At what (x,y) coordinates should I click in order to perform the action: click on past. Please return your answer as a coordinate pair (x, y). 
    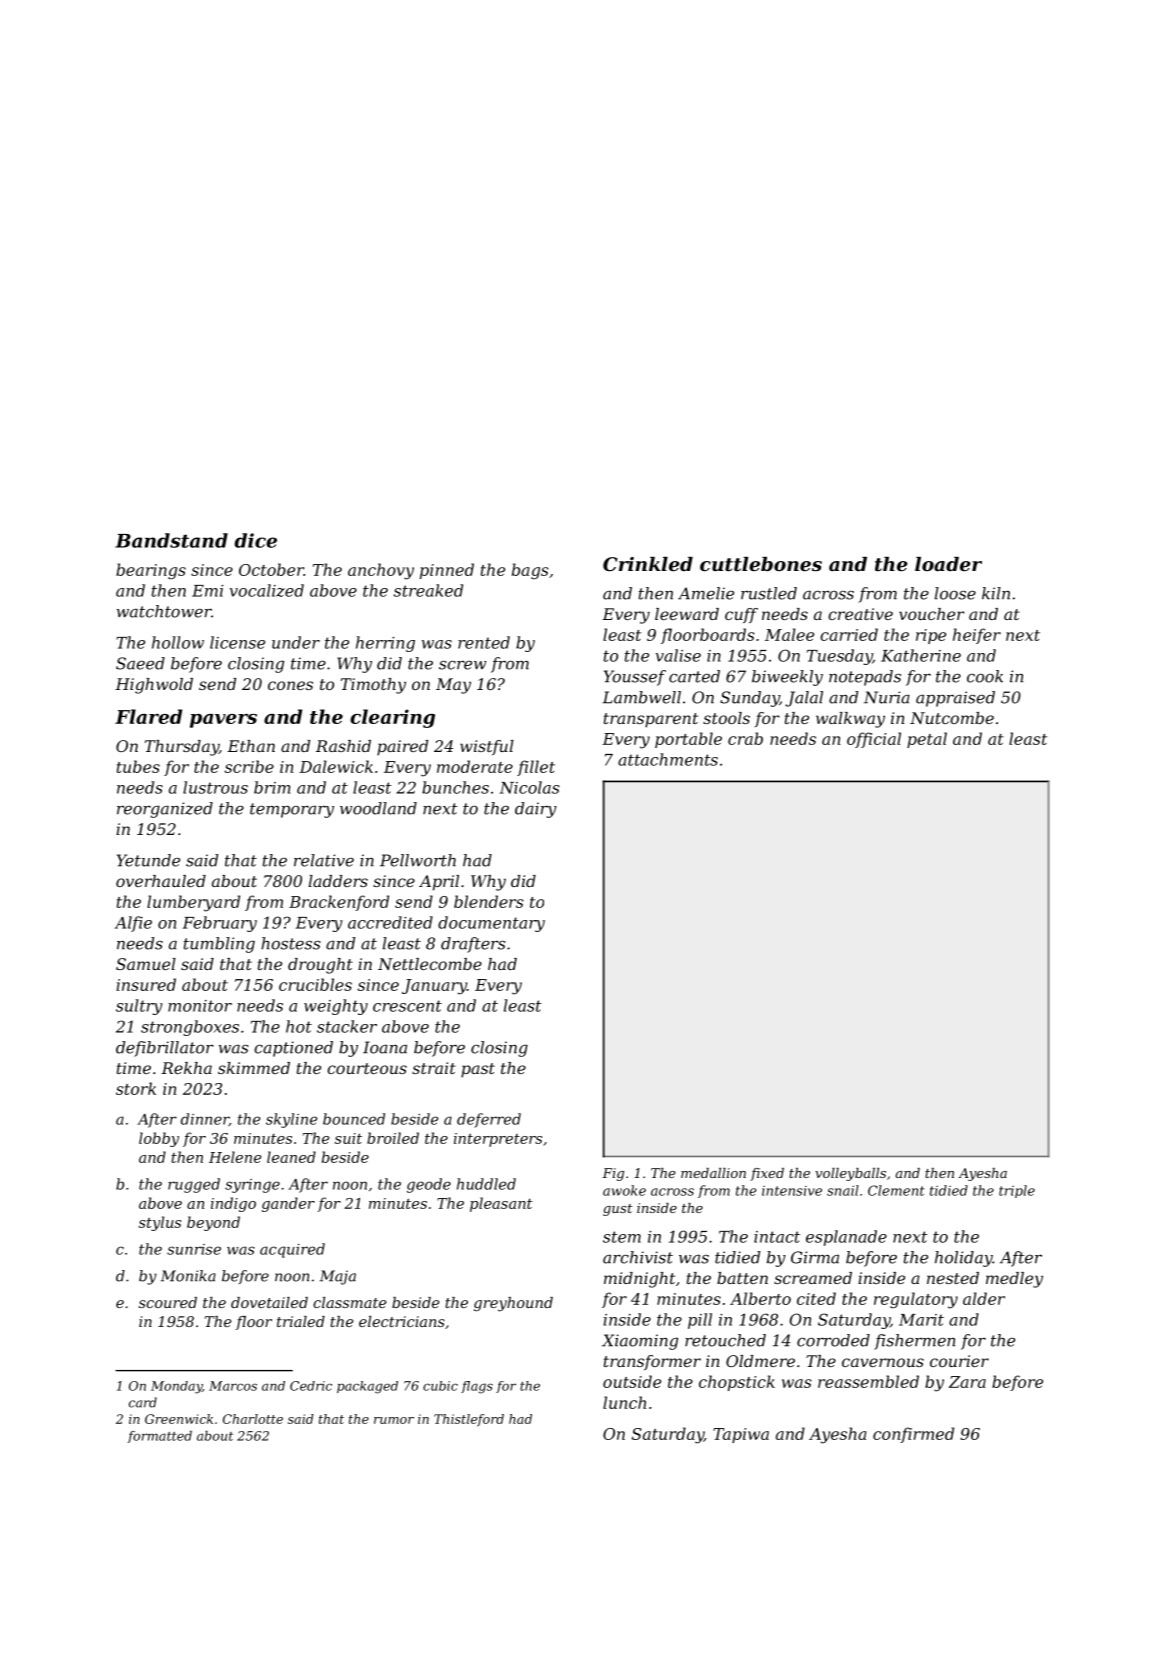
    Looking at the image, I should click on (478, 1070).
